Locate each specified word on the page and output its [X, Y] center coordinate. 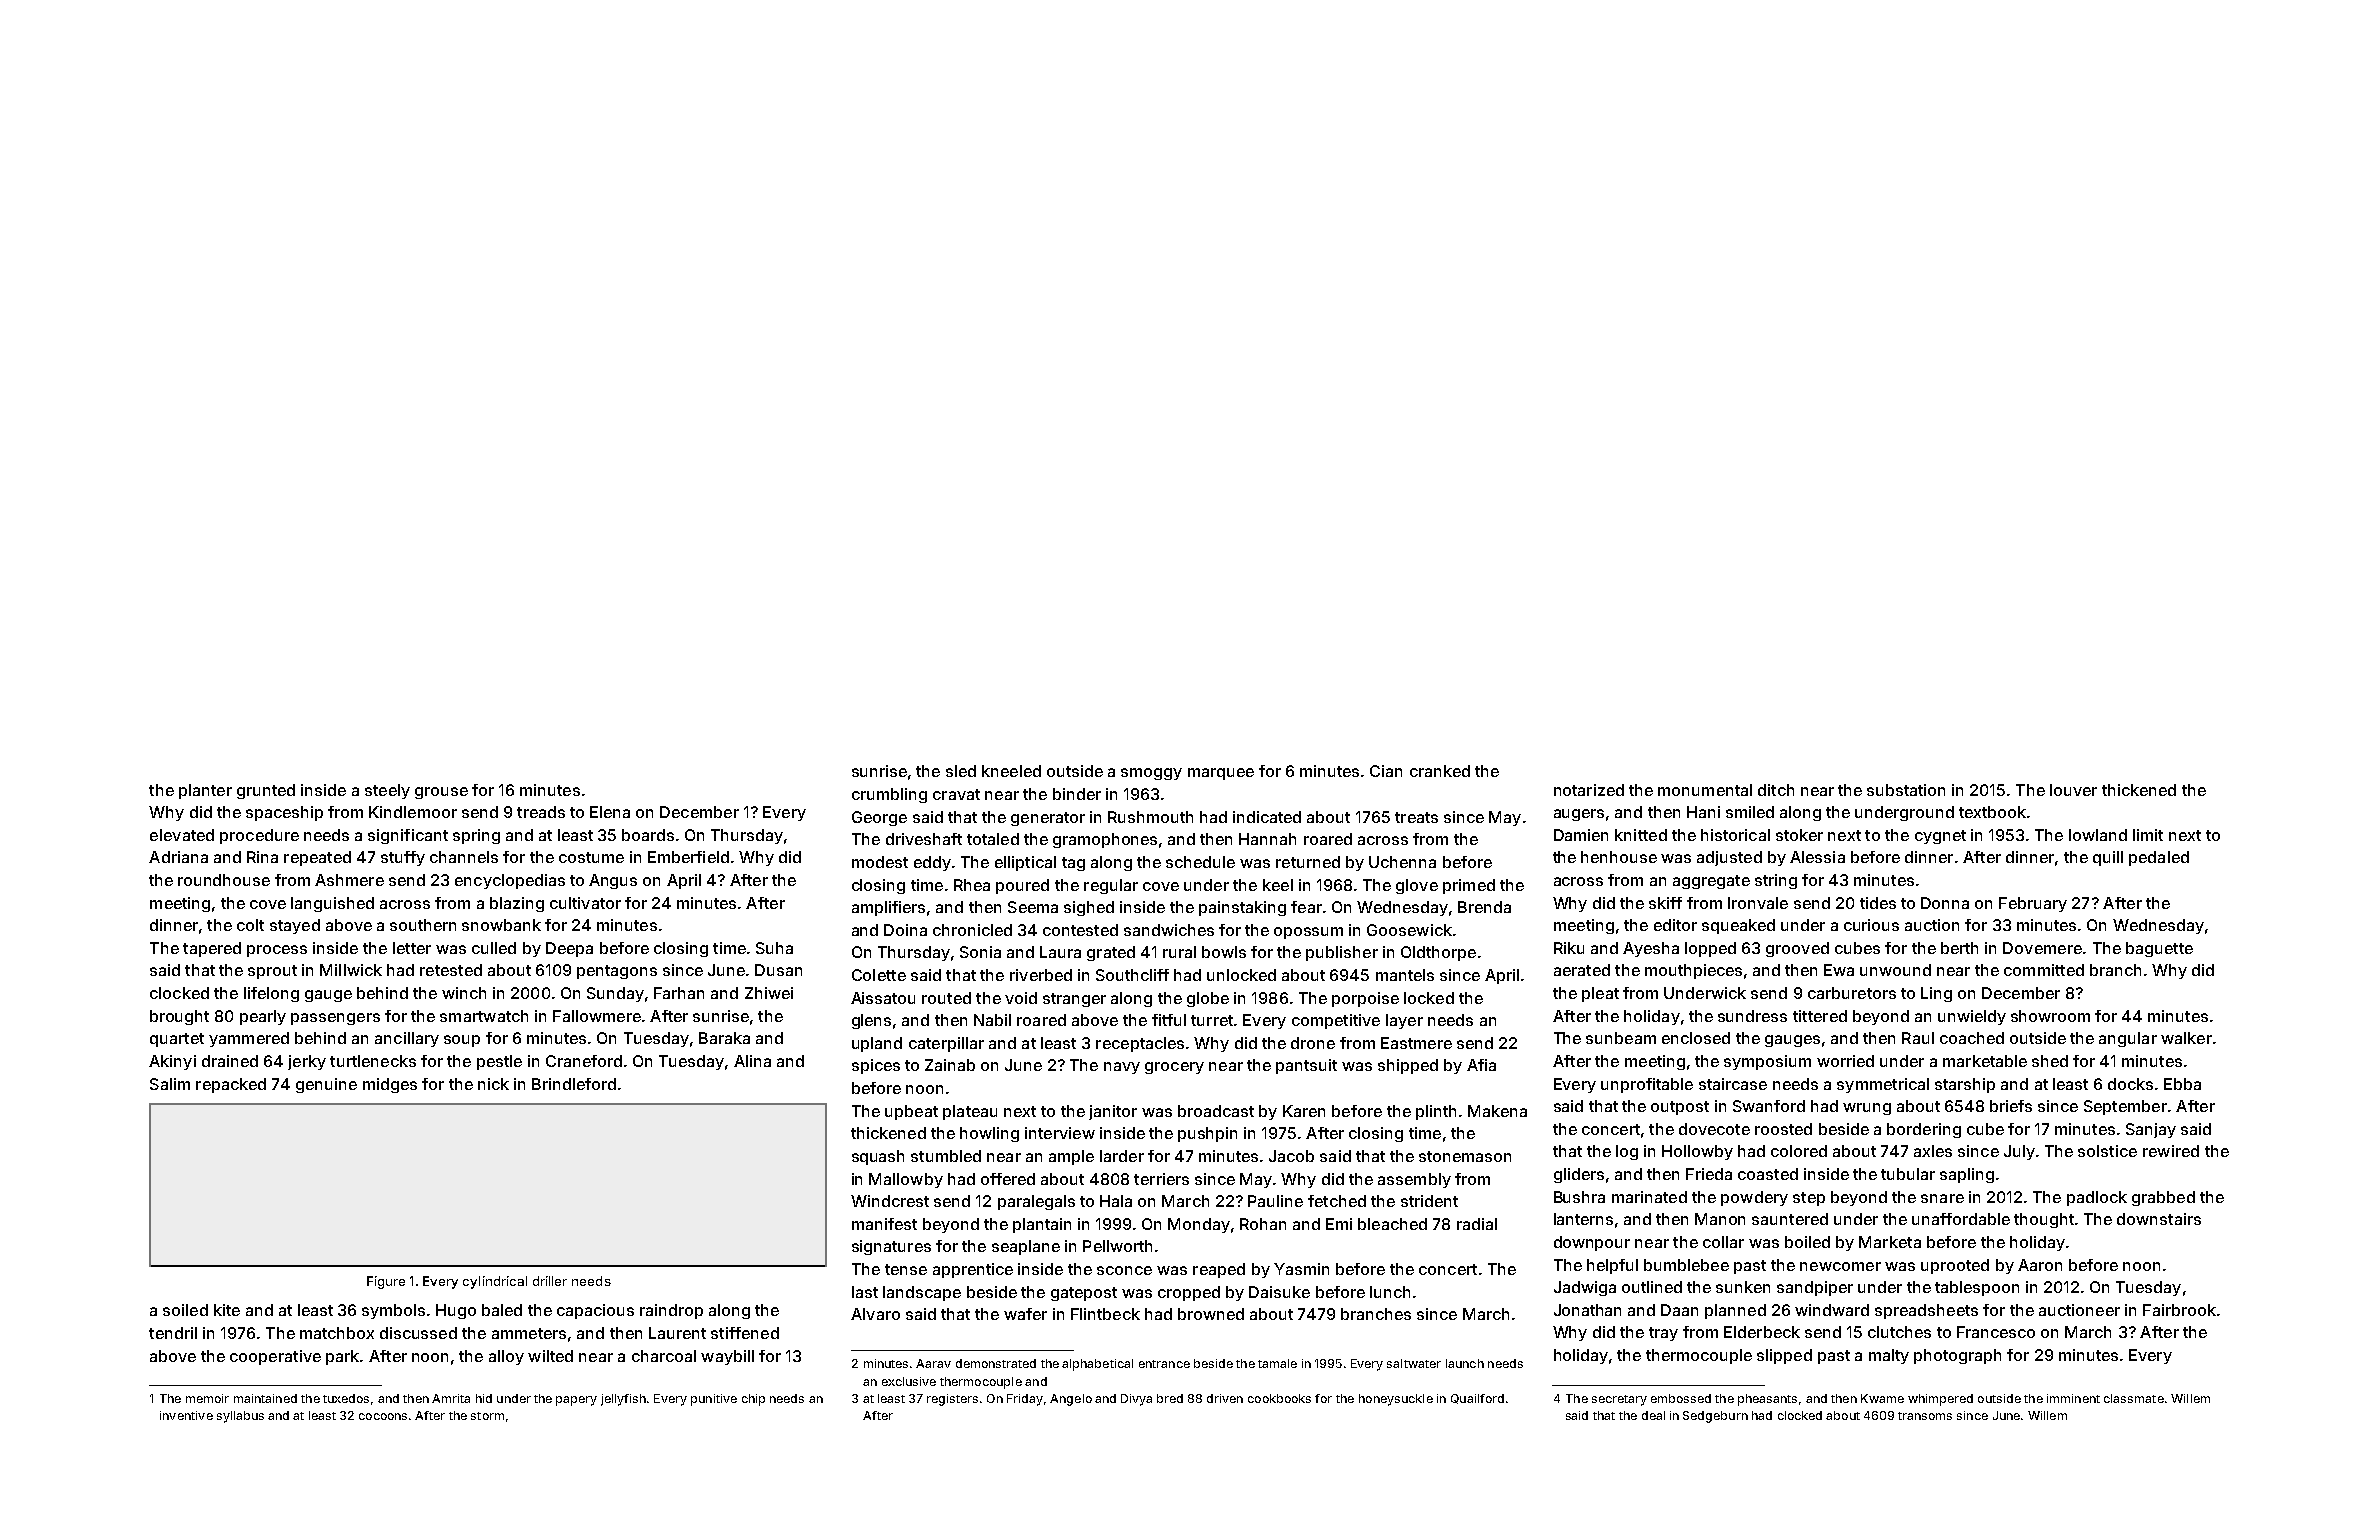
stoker [1799, 835]
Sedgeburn [1715, 1417]
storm [487, 1416]
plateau [970, 1112]
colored [1799, 1151]
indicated [1267, 817]
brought [179, 1017]
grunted [266, 791]
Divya [1136, 1400]
